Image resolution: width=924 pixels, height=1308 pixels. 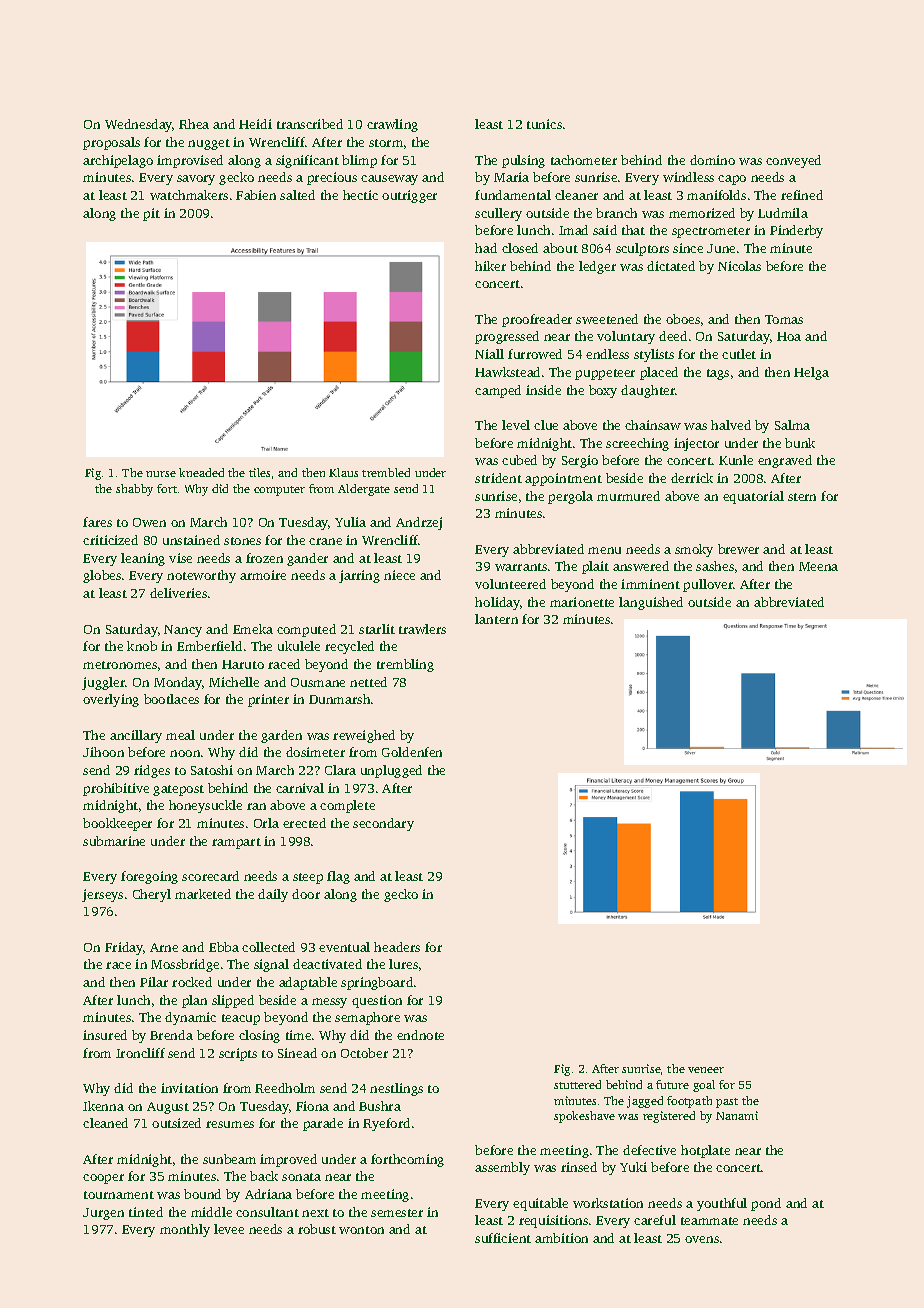 What do you see at coordinates (793, 161) in the document?
I see `conveyed` at bounding box center [793, 161].
